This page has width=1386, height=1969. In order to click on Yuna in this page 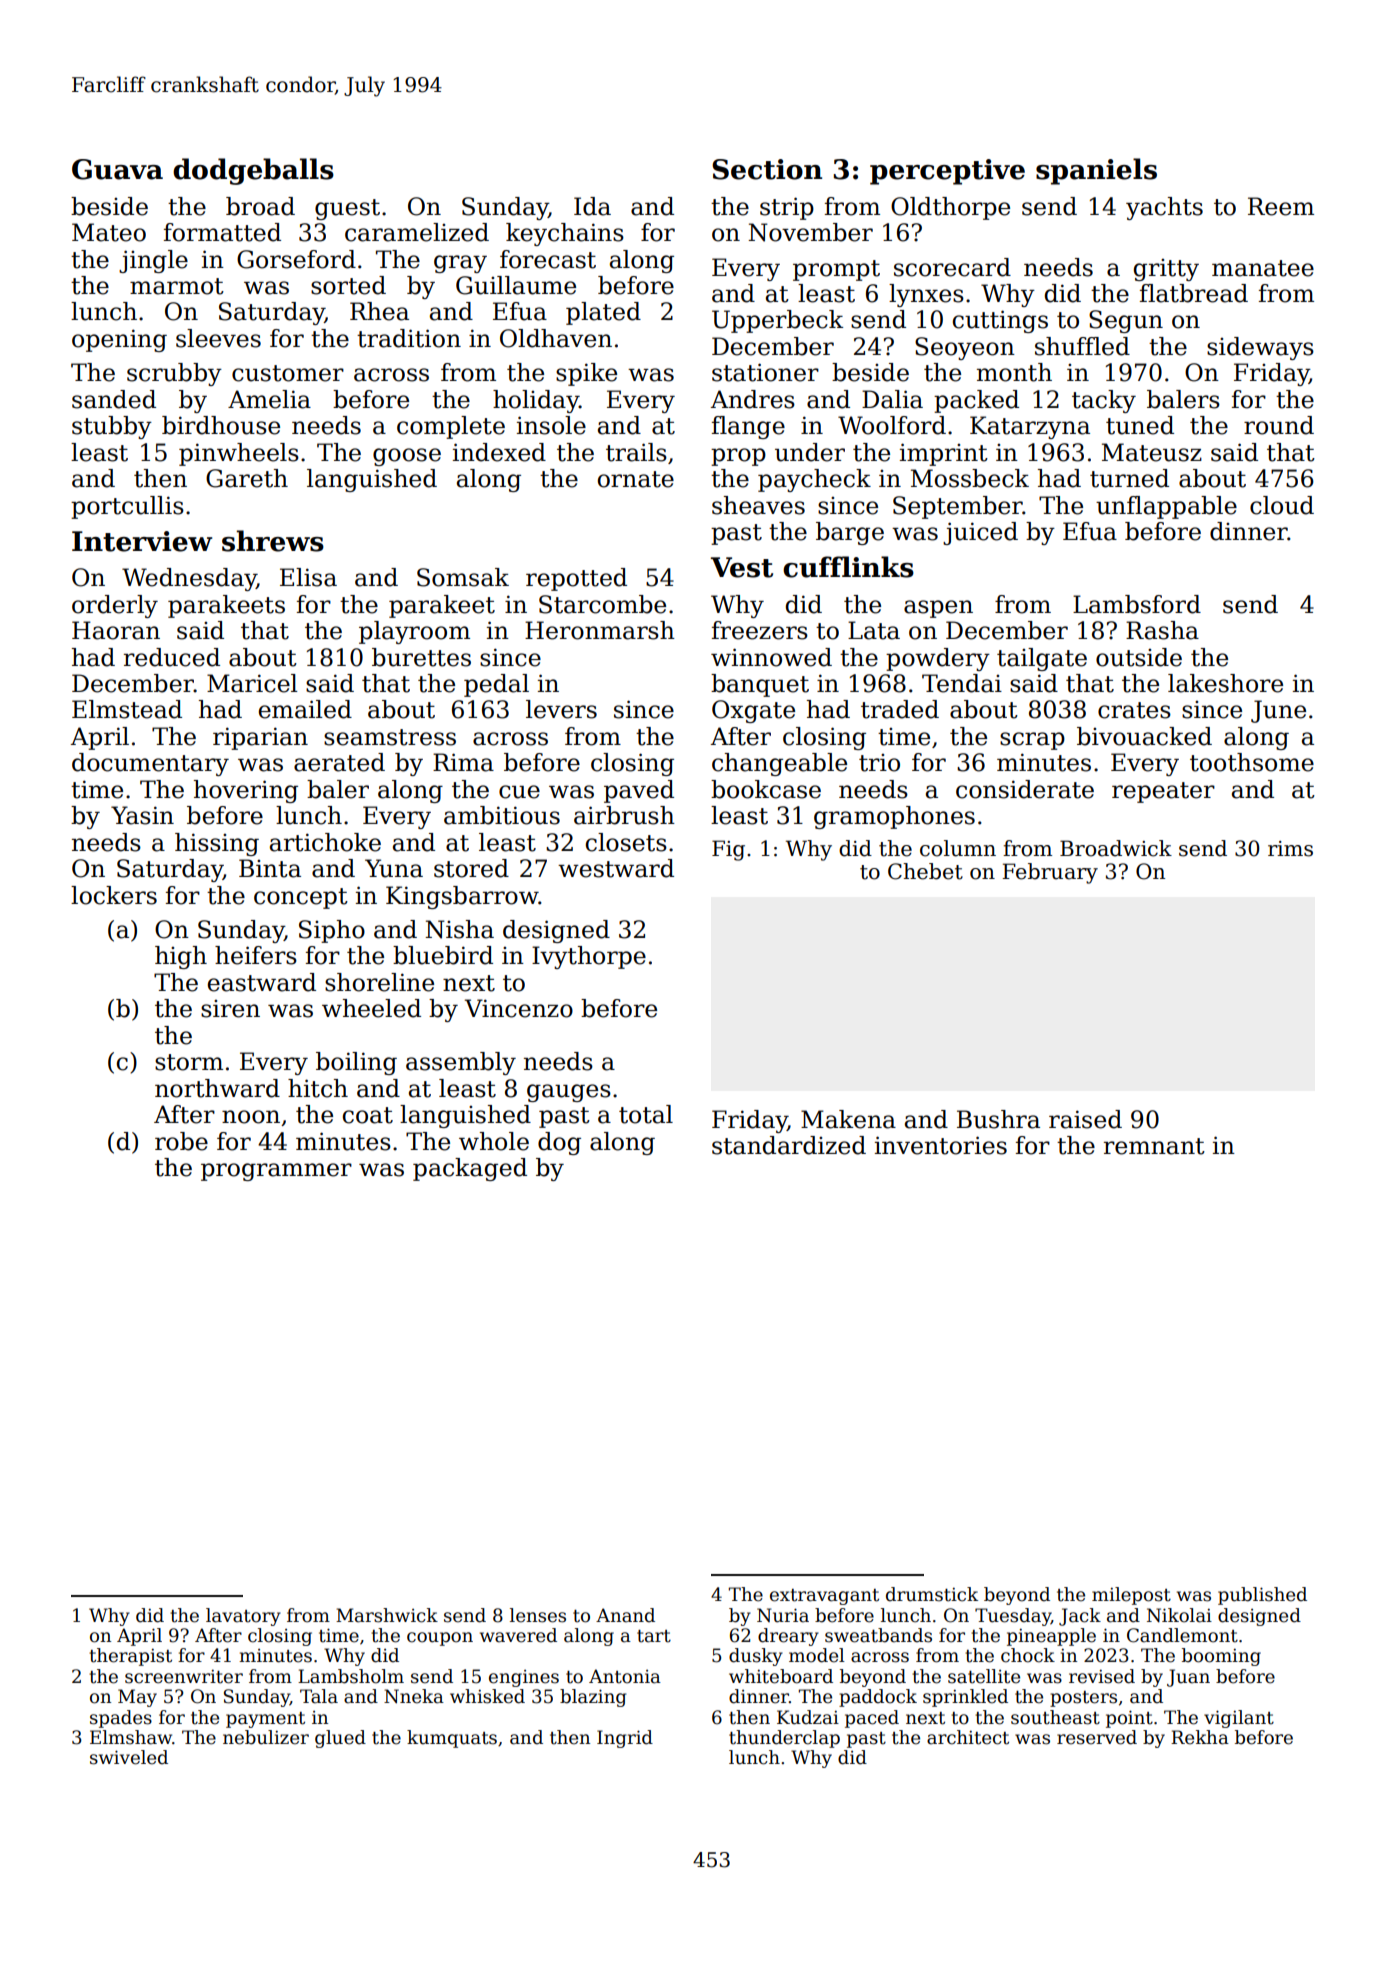, I will do `click(394, 868)`.
